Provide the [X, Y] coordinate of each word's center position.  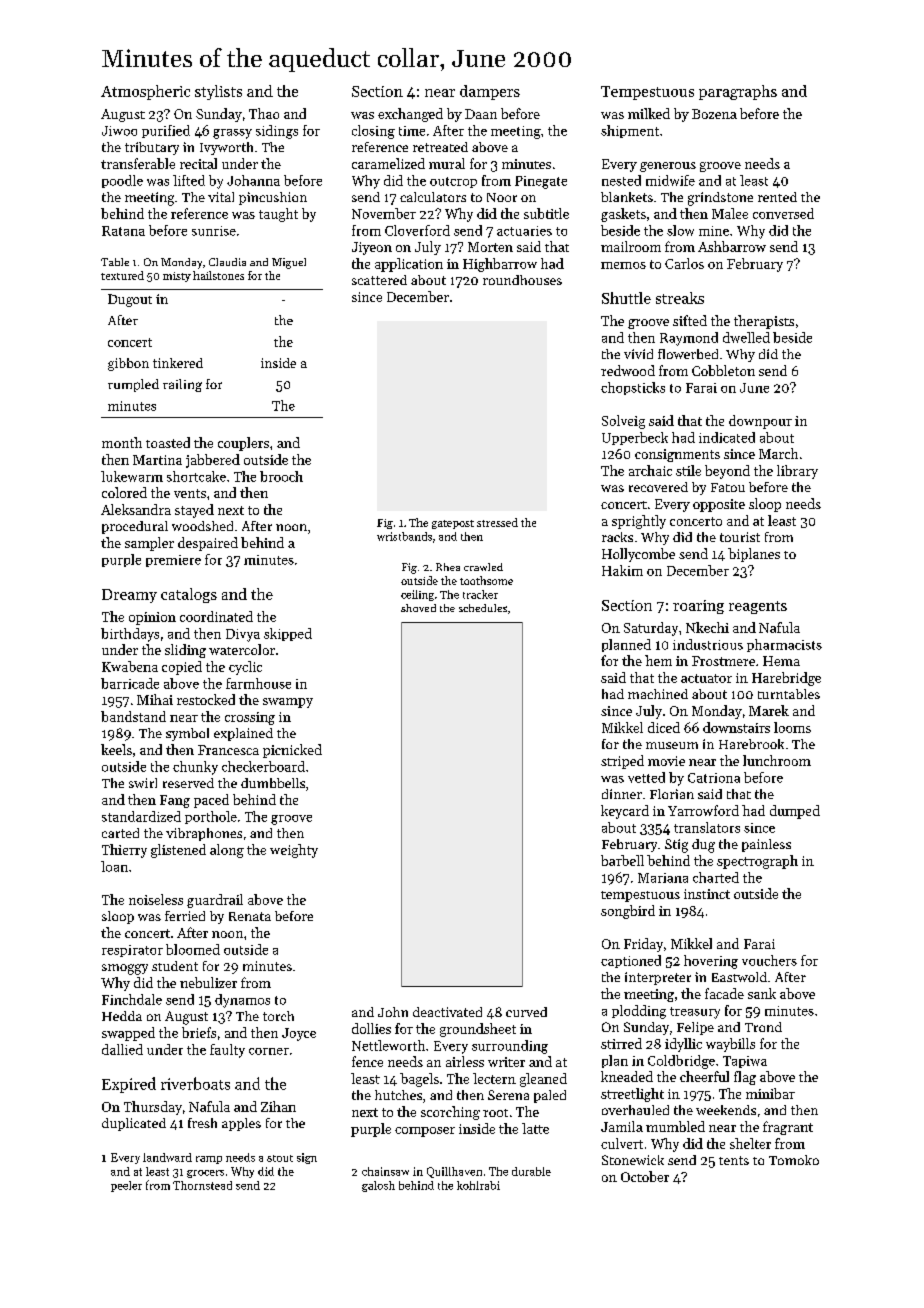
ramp [209, 1160]
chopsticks [633, 388]
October [645, 1176]
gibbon [128, 364]
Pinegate [541, 182]
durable [531, 1171]
